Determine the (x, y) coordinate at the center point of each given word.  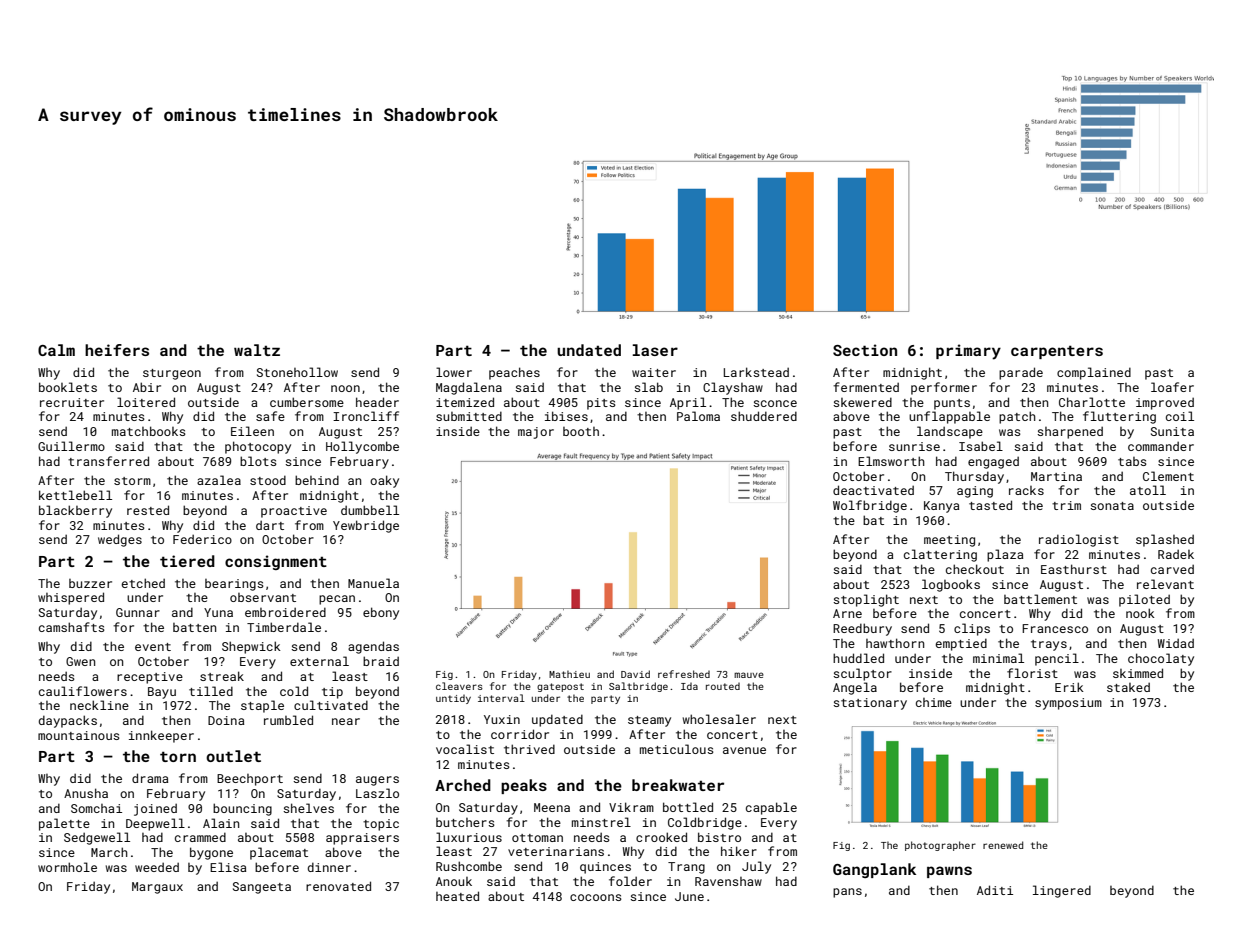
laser (655, 350)
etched (143, 583)
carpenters (1057, 352)
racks (1026, 490)
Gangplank (874, 870)
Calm (56, 350)
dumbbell (370, 510)
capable (771, 808)
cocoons (596, 897)
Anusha (86, 793)
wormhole (67, 867)
